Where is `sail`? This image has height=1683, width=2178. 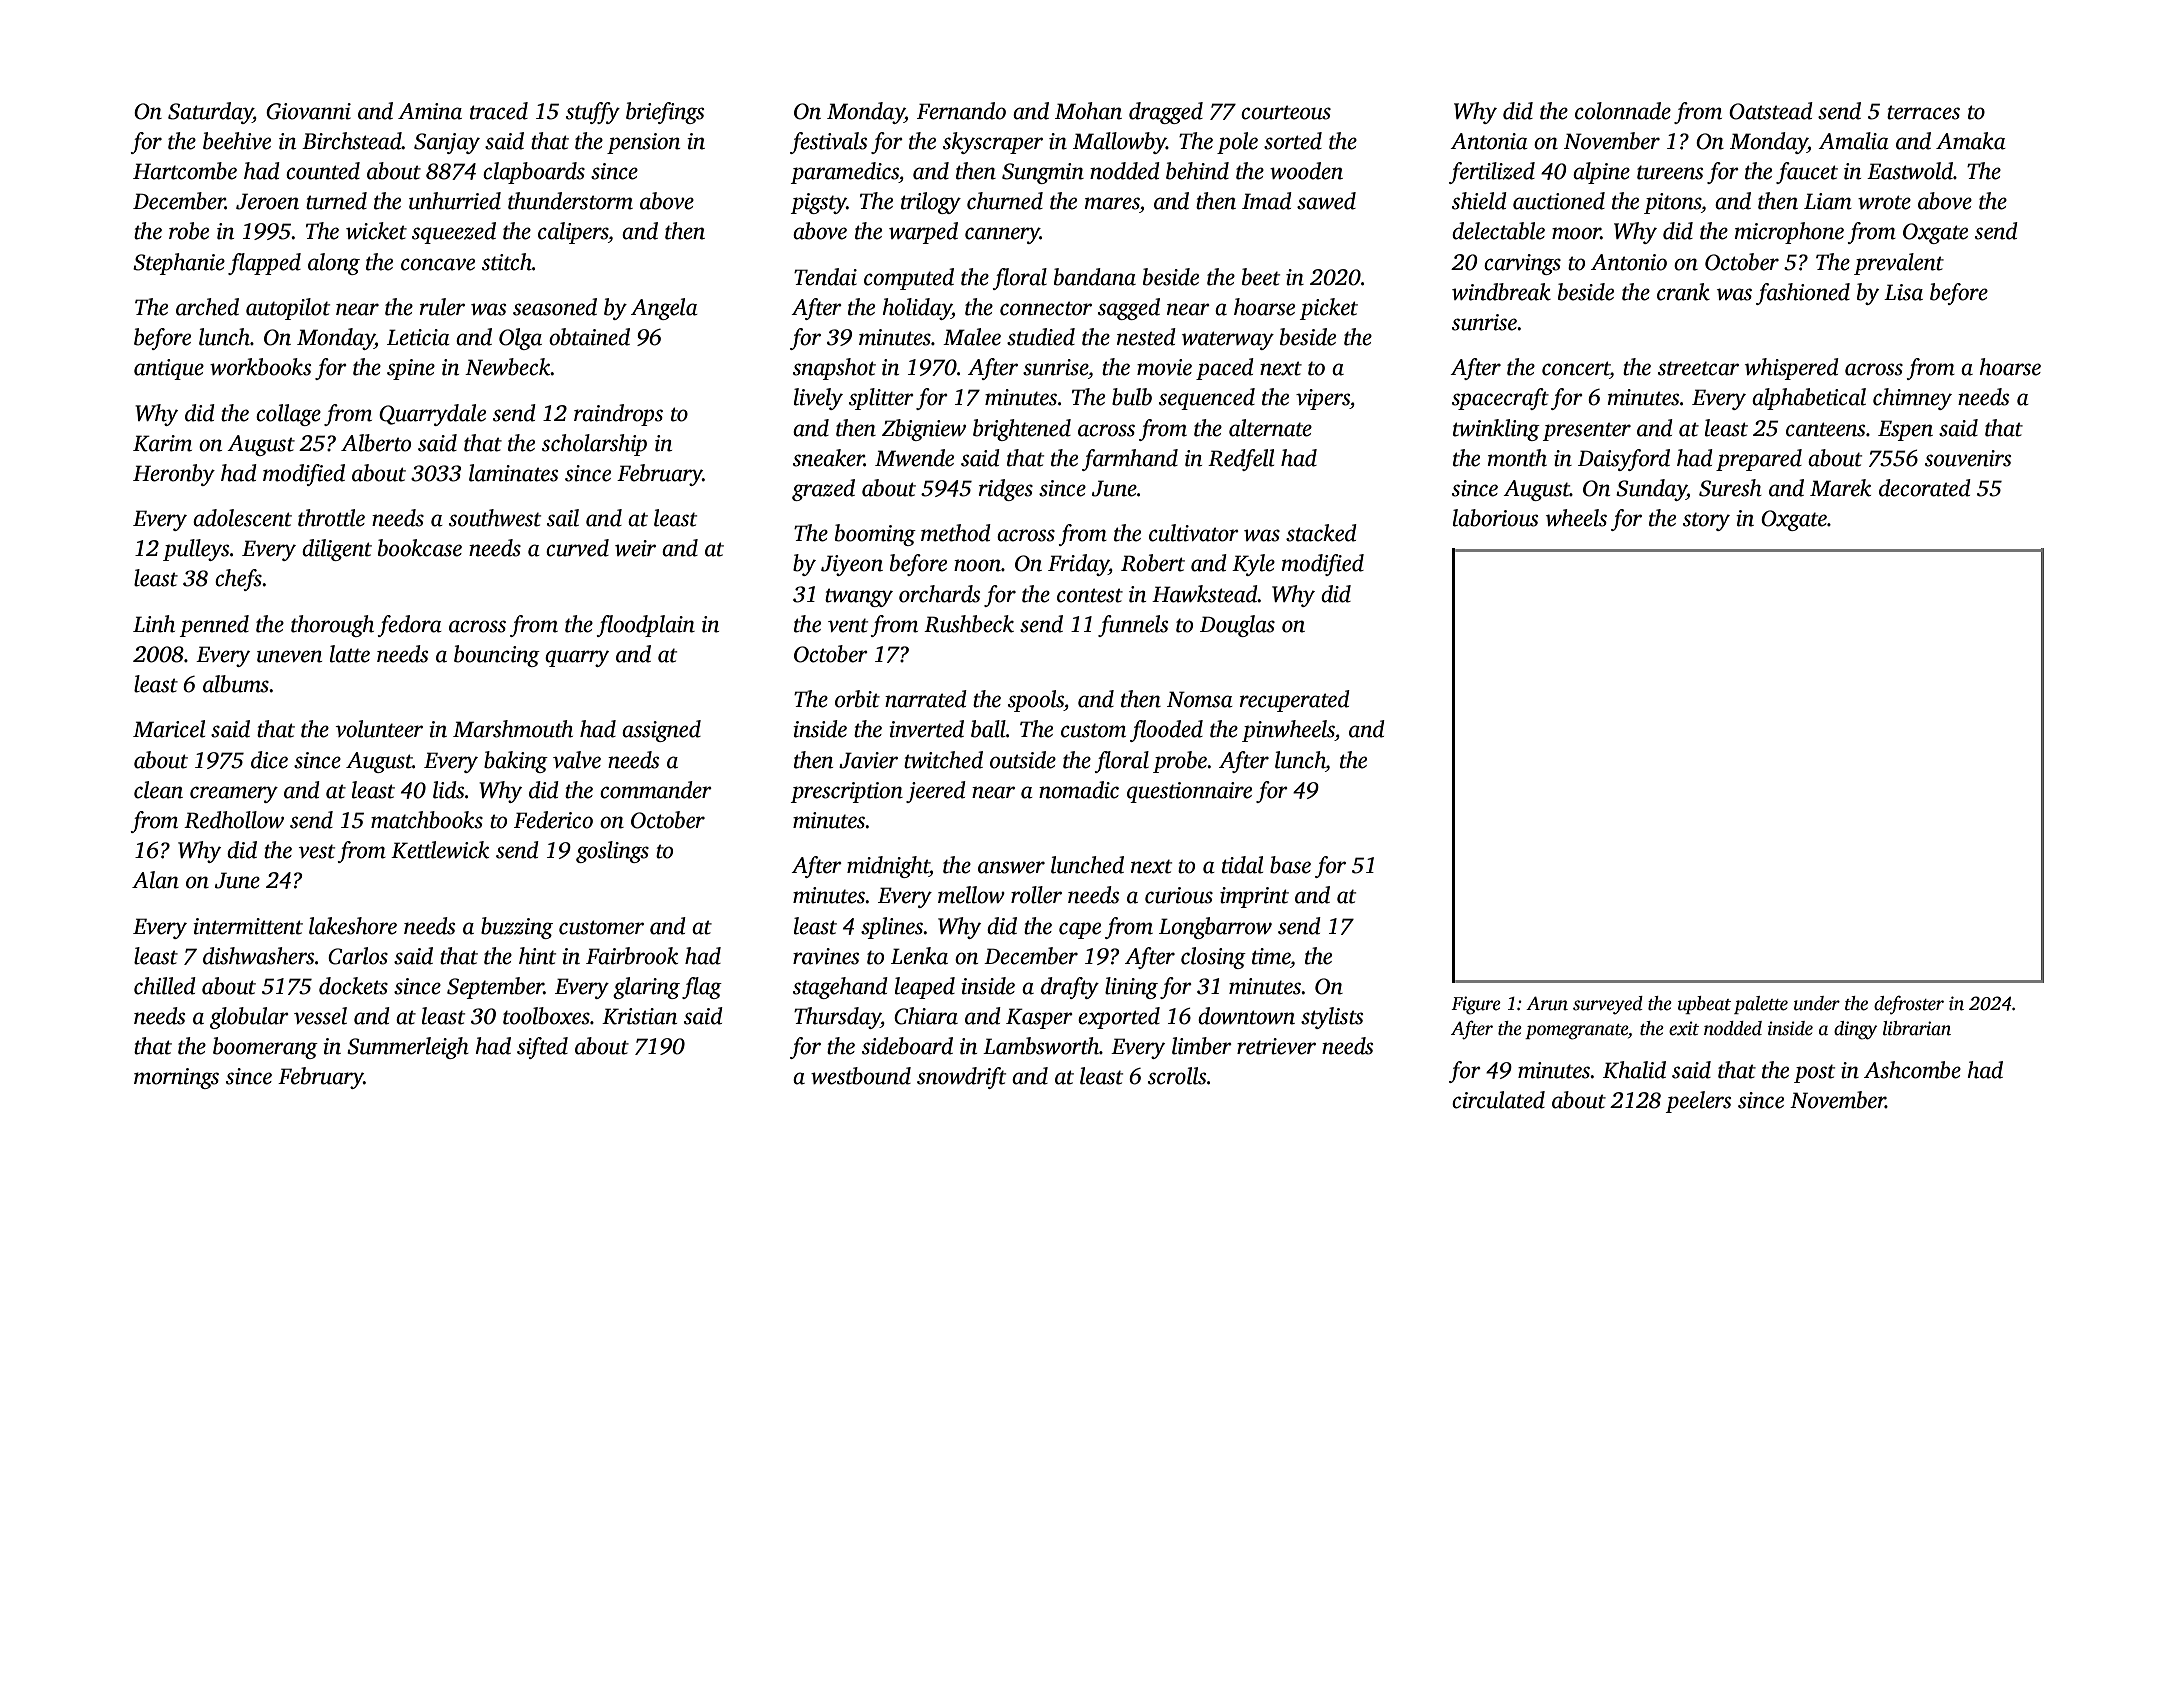
sail is located at coordinates (563, 518).
